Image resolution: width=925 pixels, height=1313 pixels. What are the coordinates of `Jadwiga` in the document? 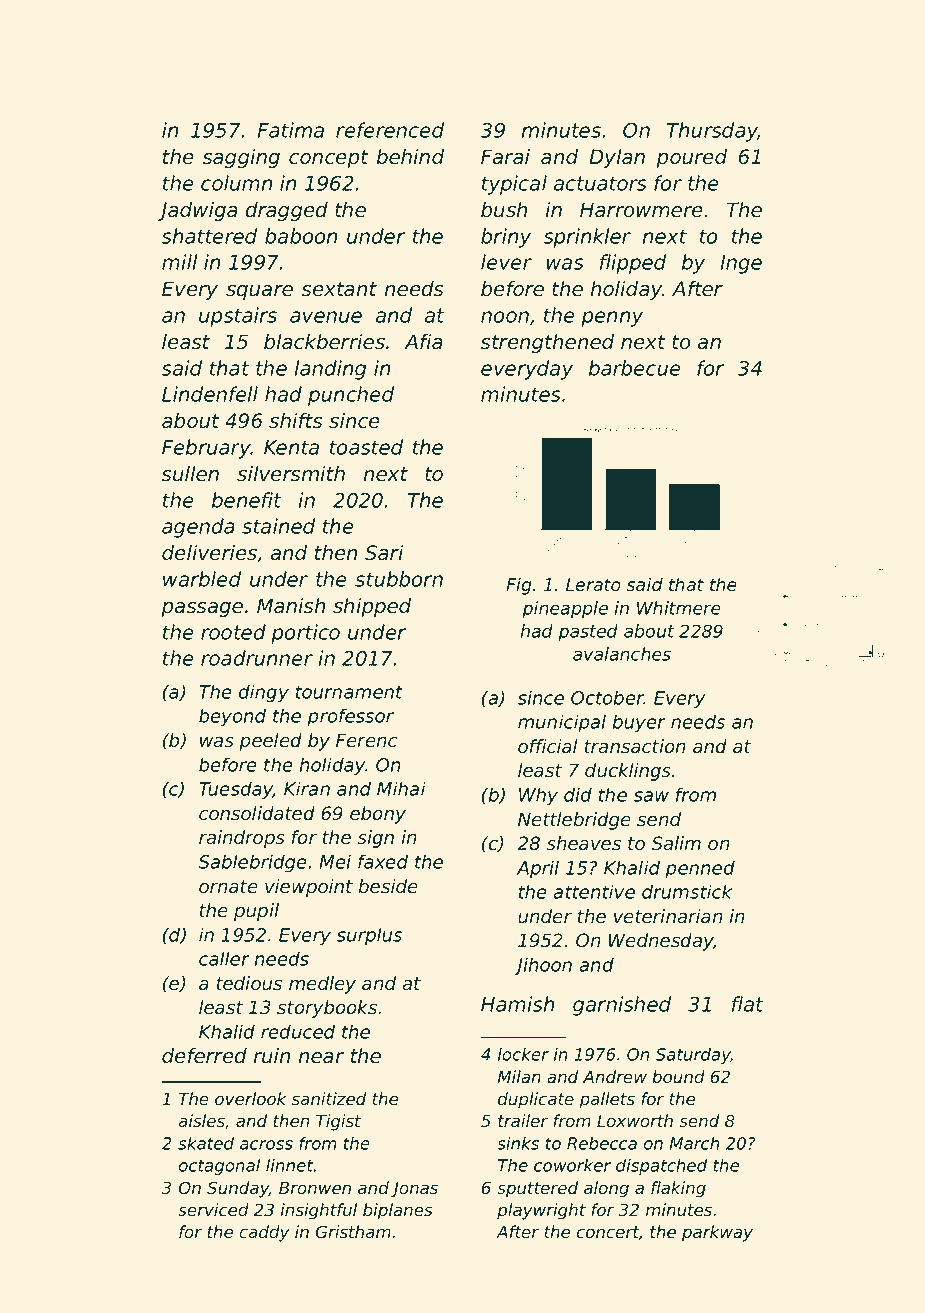 It's located at (198, 211).
